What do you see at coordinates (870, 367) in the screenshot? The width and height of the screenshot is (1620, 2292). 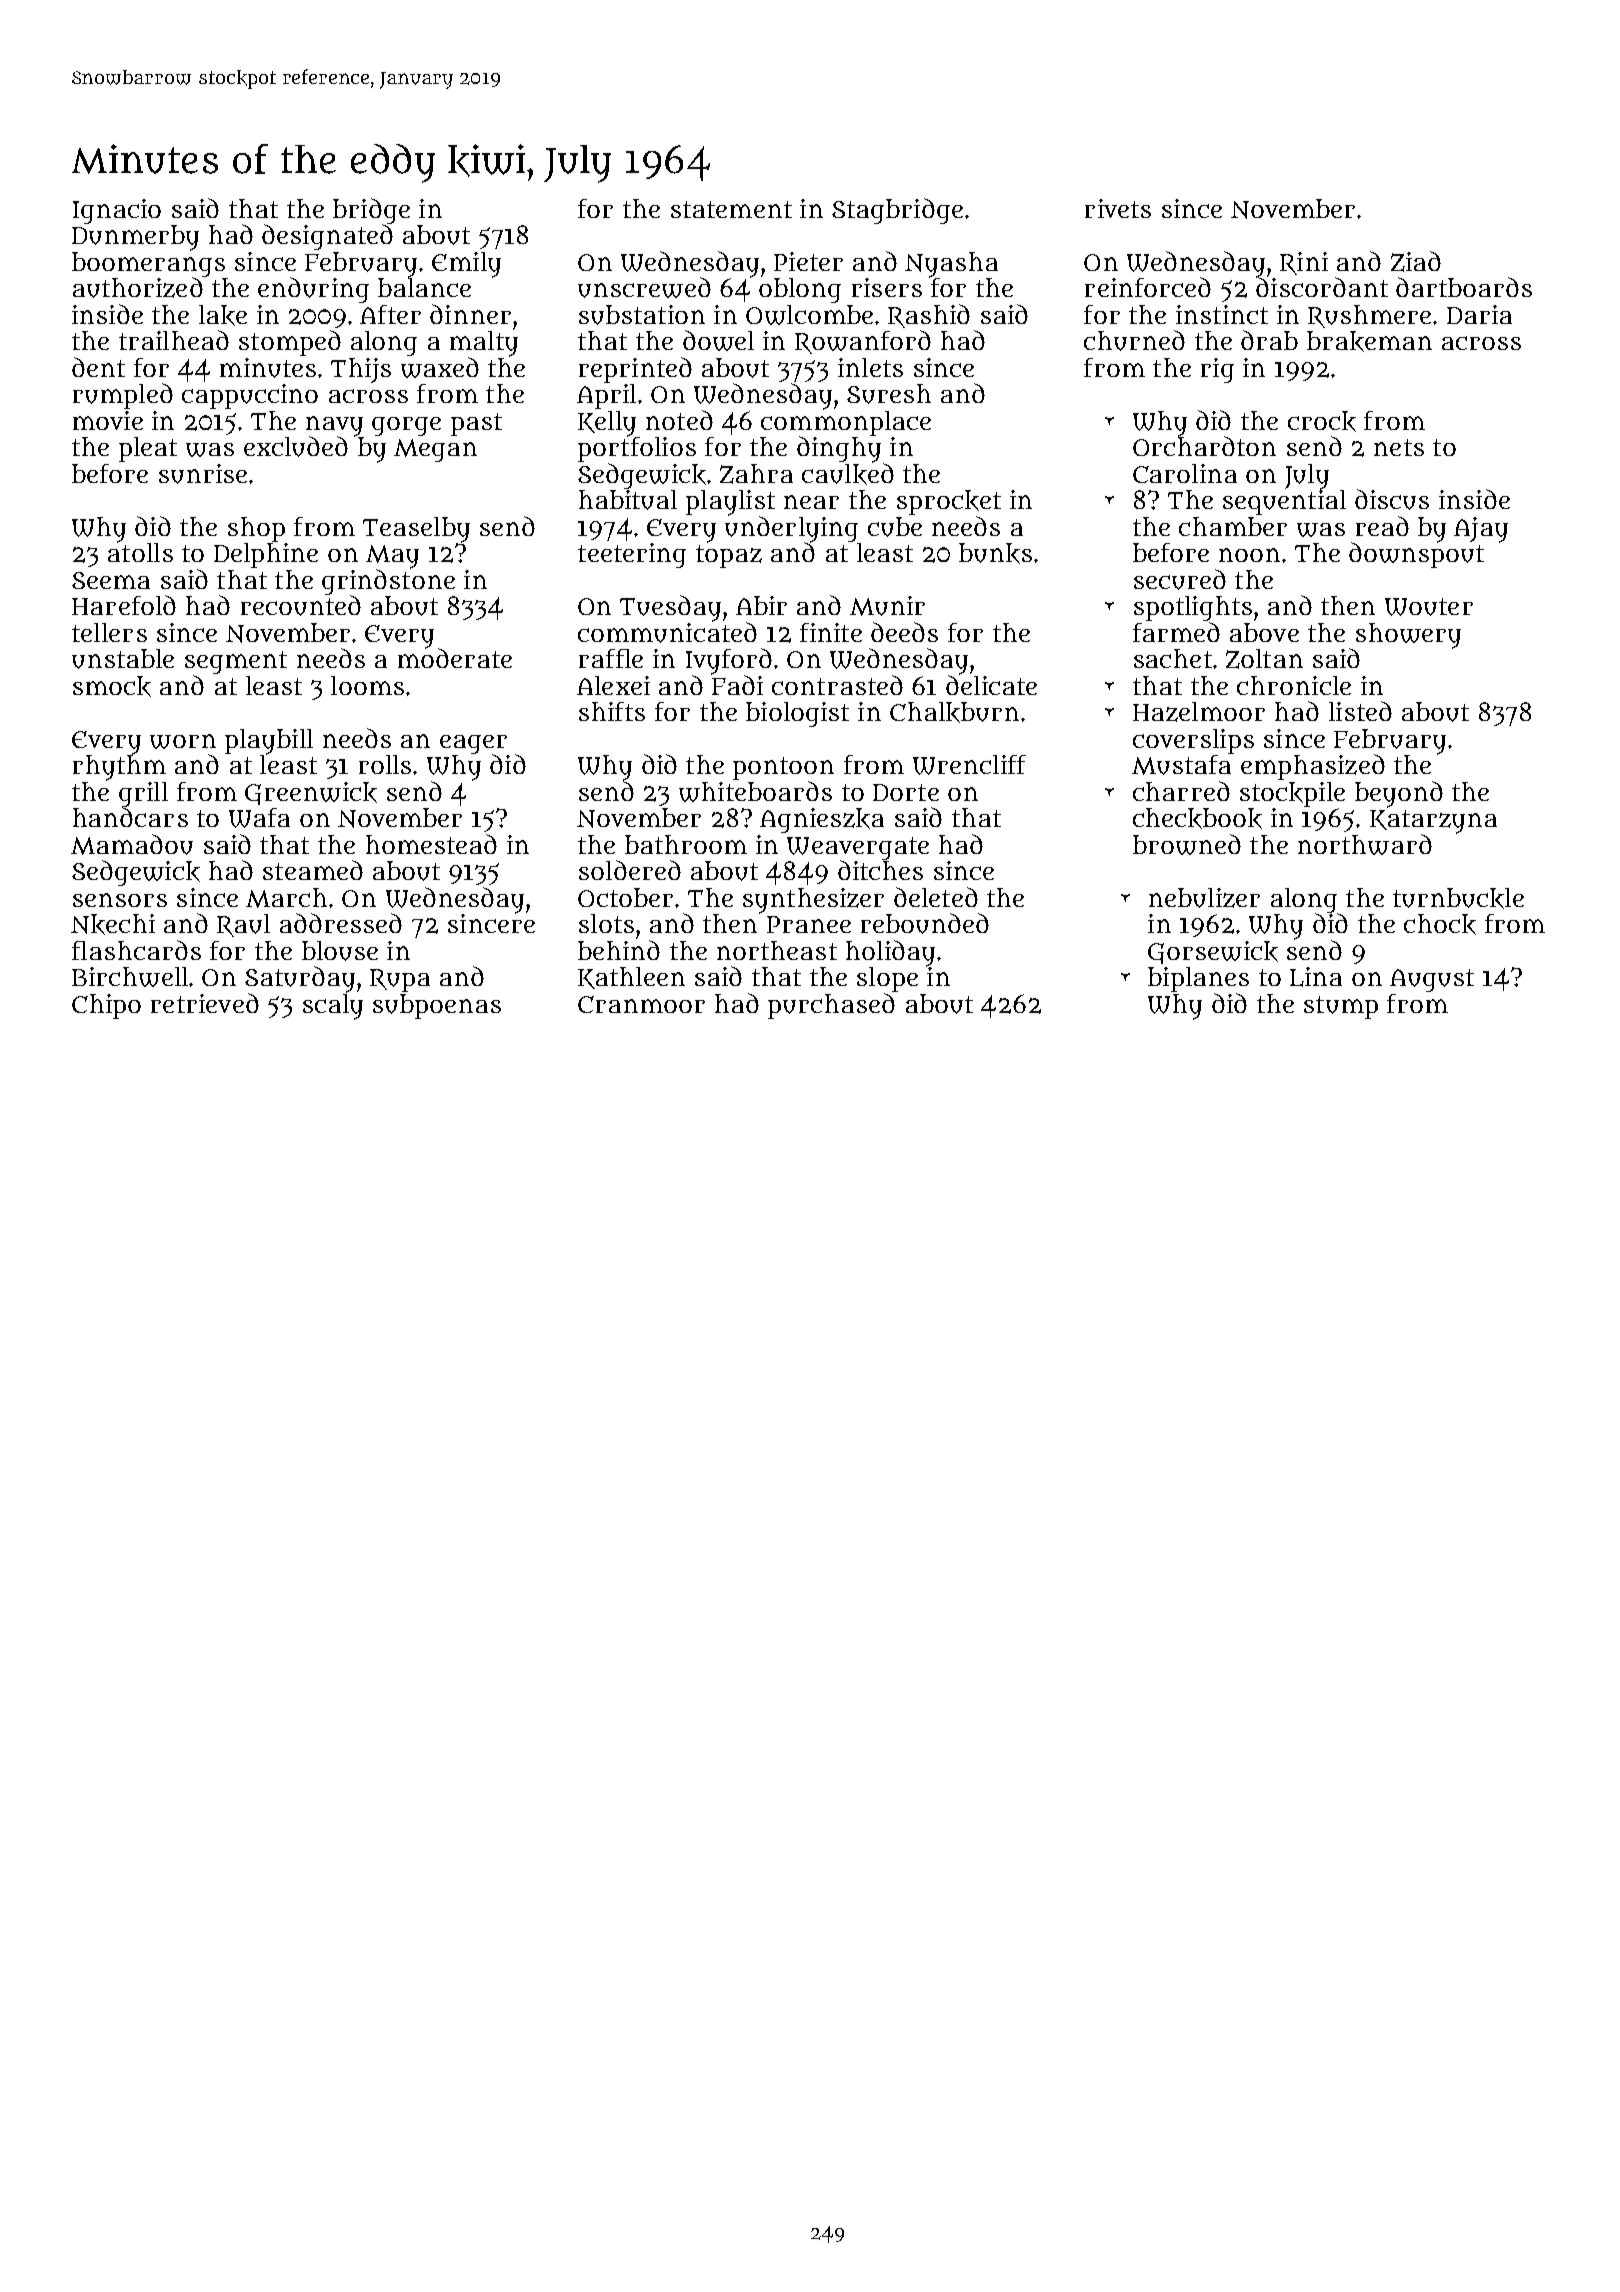 I see `inlets` at bounding box center [870, 367].
